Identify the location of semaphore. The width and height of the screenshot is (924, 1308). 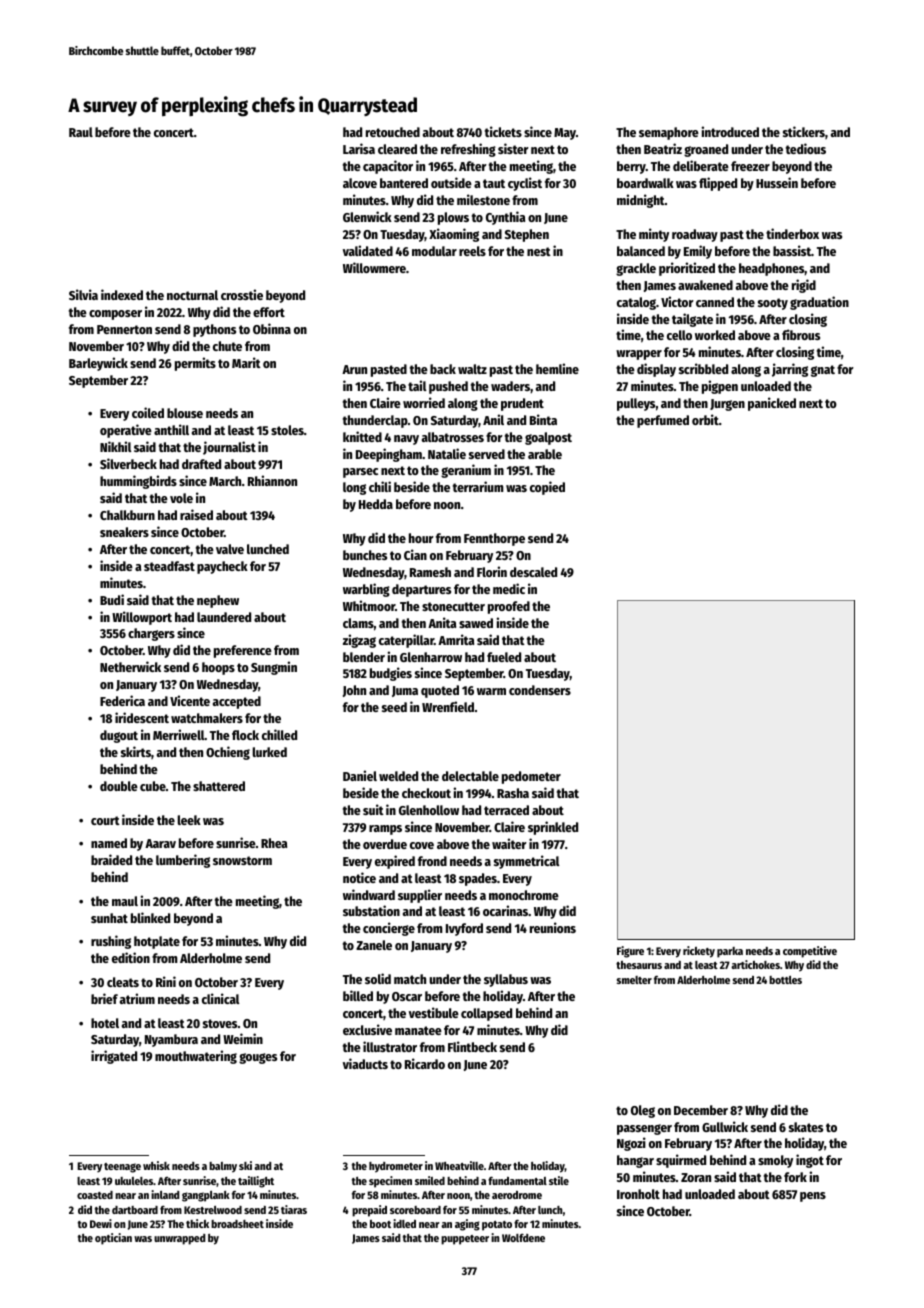
(669, 133).
